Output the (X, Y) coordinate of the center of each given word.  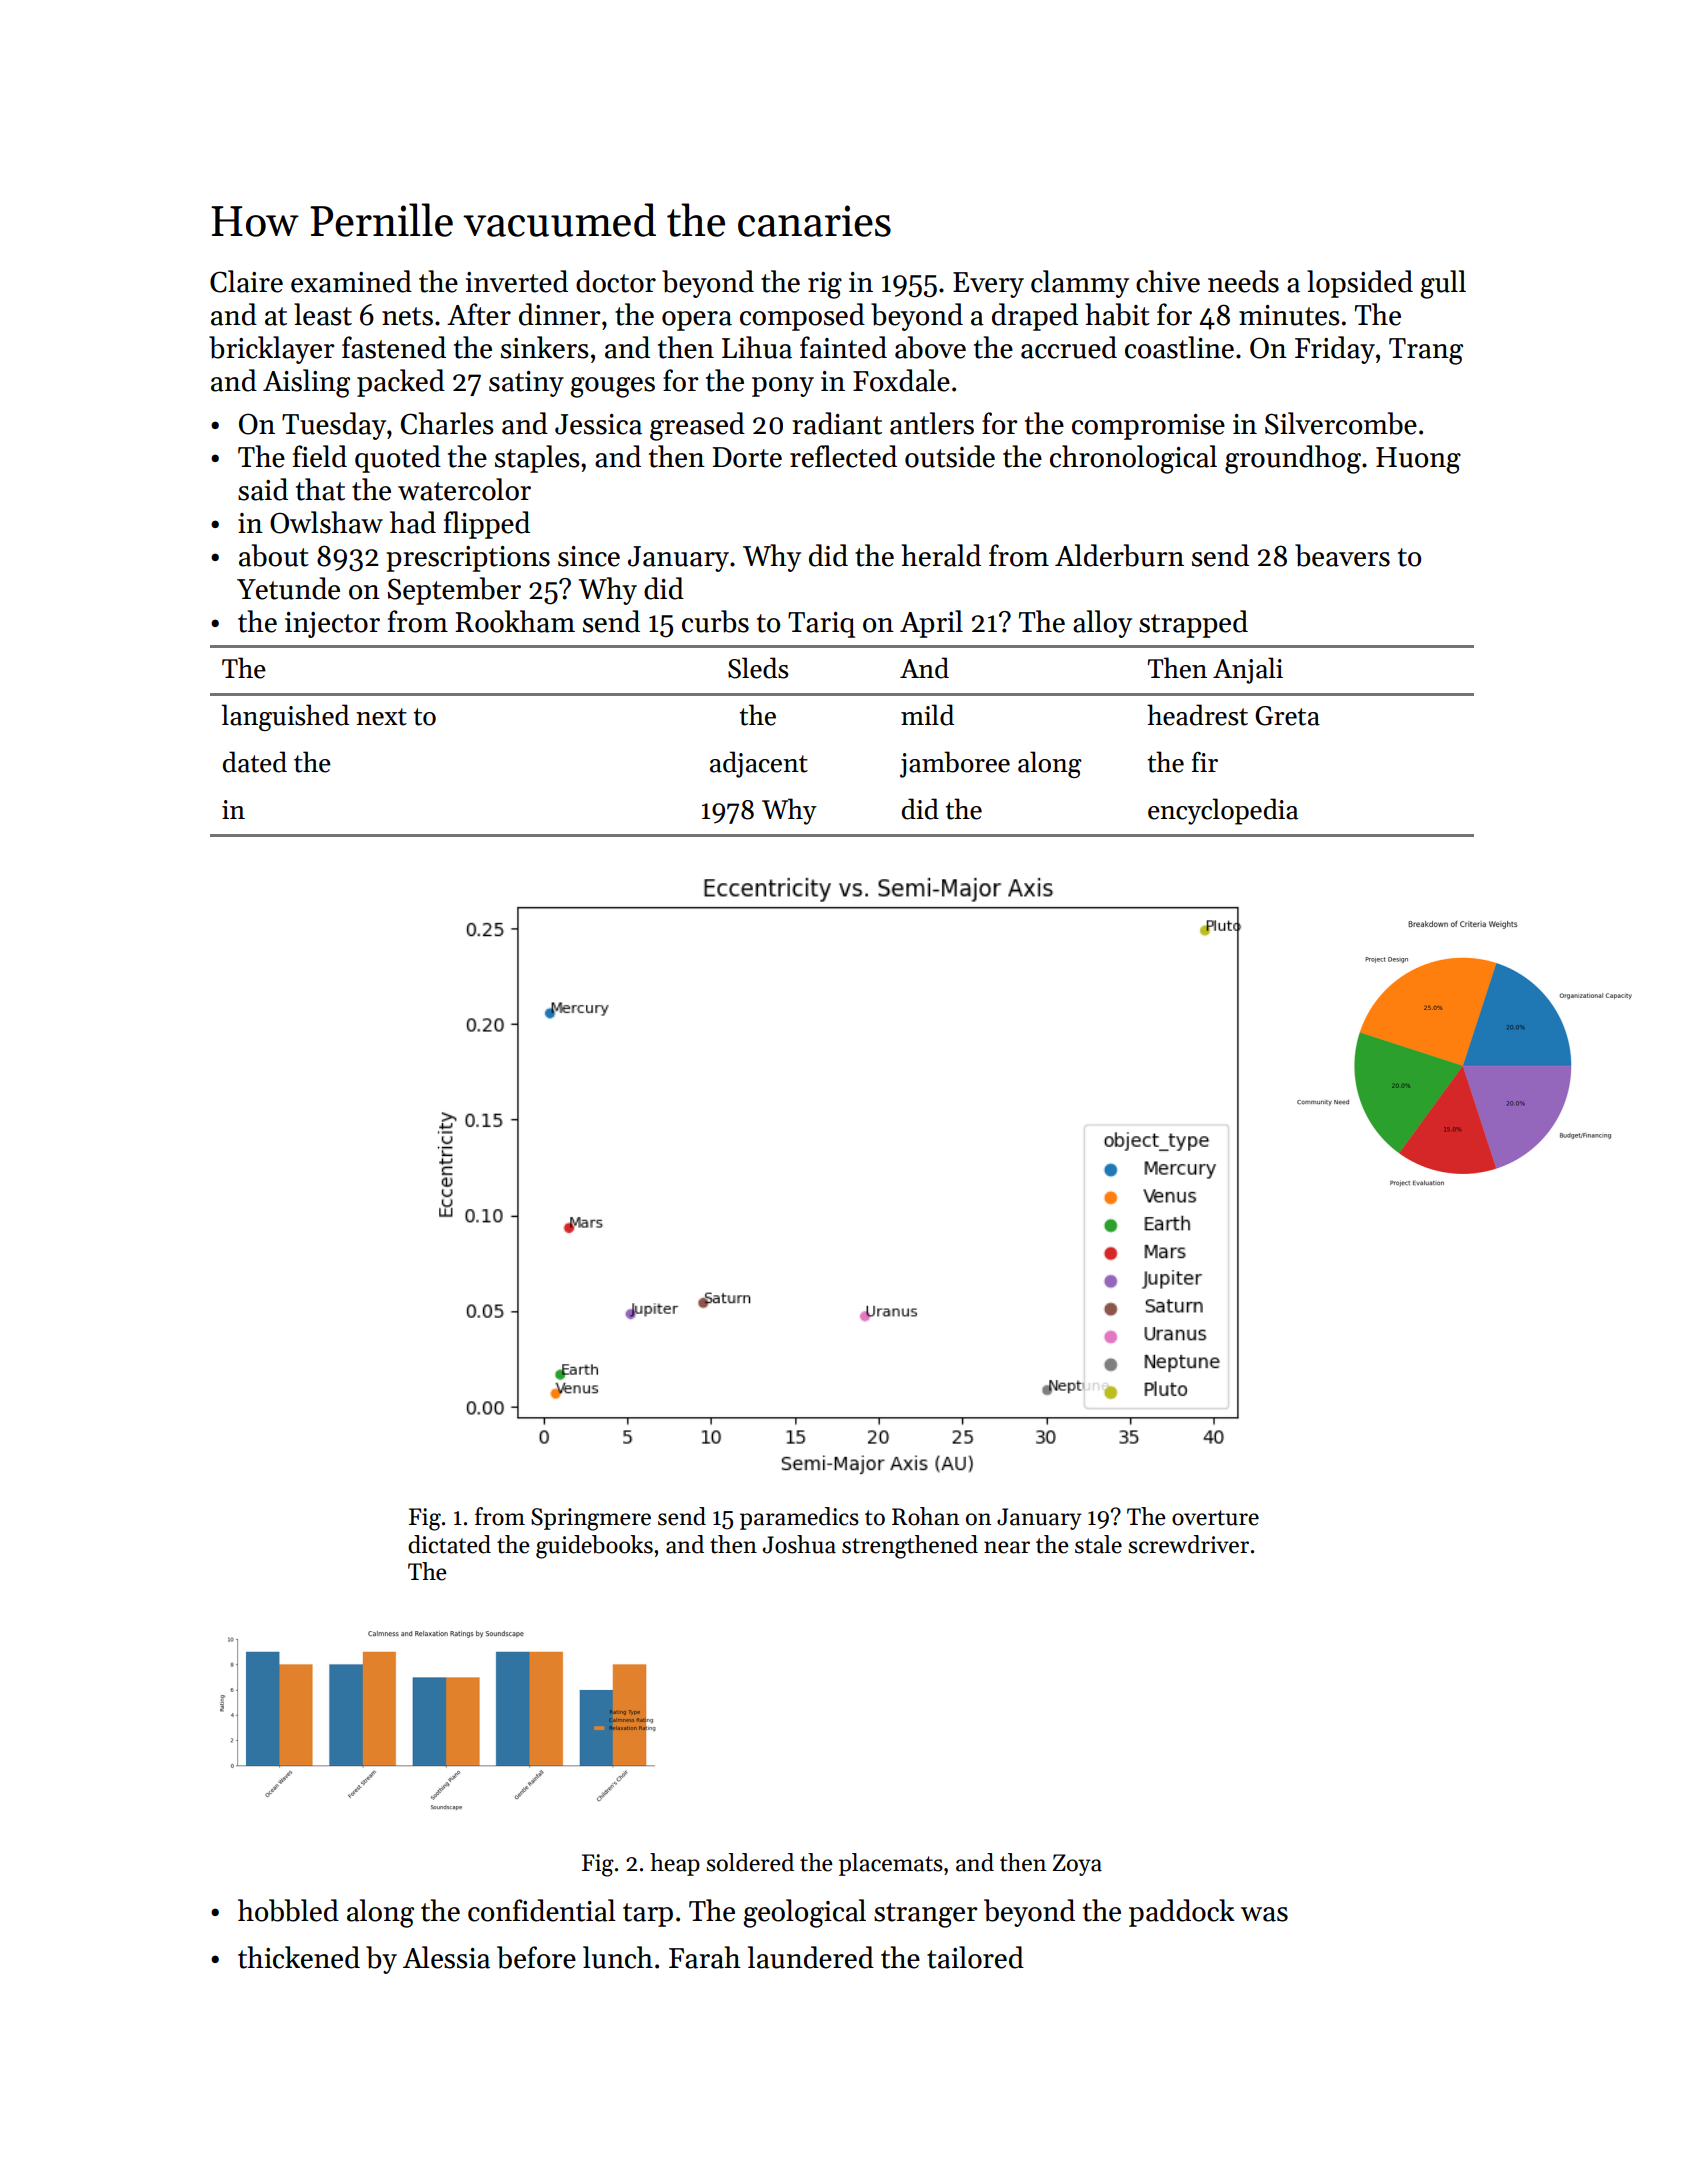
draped (1035, 317)
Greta (1287, 716)
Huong (1418, 460)
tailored (975, 1957)
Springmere (591, 1519)
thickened (299, 1957)
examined (351, 281)
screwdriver (1188, 1544)
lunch (618, 1957)
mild (927, 715)
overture (1215, 1518)
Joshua (799, 1544)
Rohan (925, 1516)
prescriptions (468, 559)
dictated (449, 1544)
